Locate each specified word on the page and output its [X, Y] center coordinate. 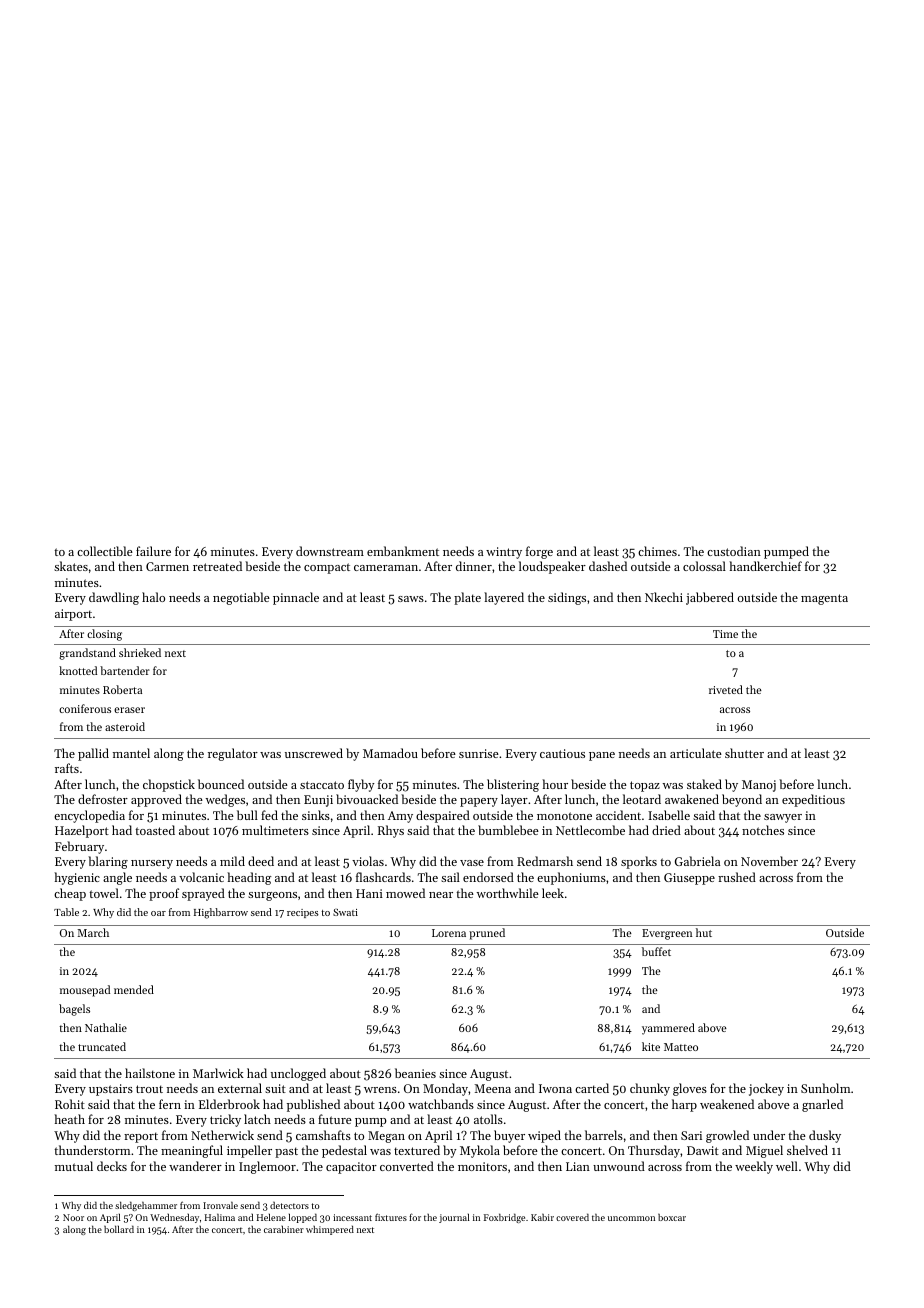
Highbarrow [221, 913]
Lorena [449, 933]
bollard [119, 1229]
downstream [330, 551]
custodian [734, 551]
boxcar [672, 1217]
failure [153, 551]
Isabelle [669, 815]
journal [454, 1218]
